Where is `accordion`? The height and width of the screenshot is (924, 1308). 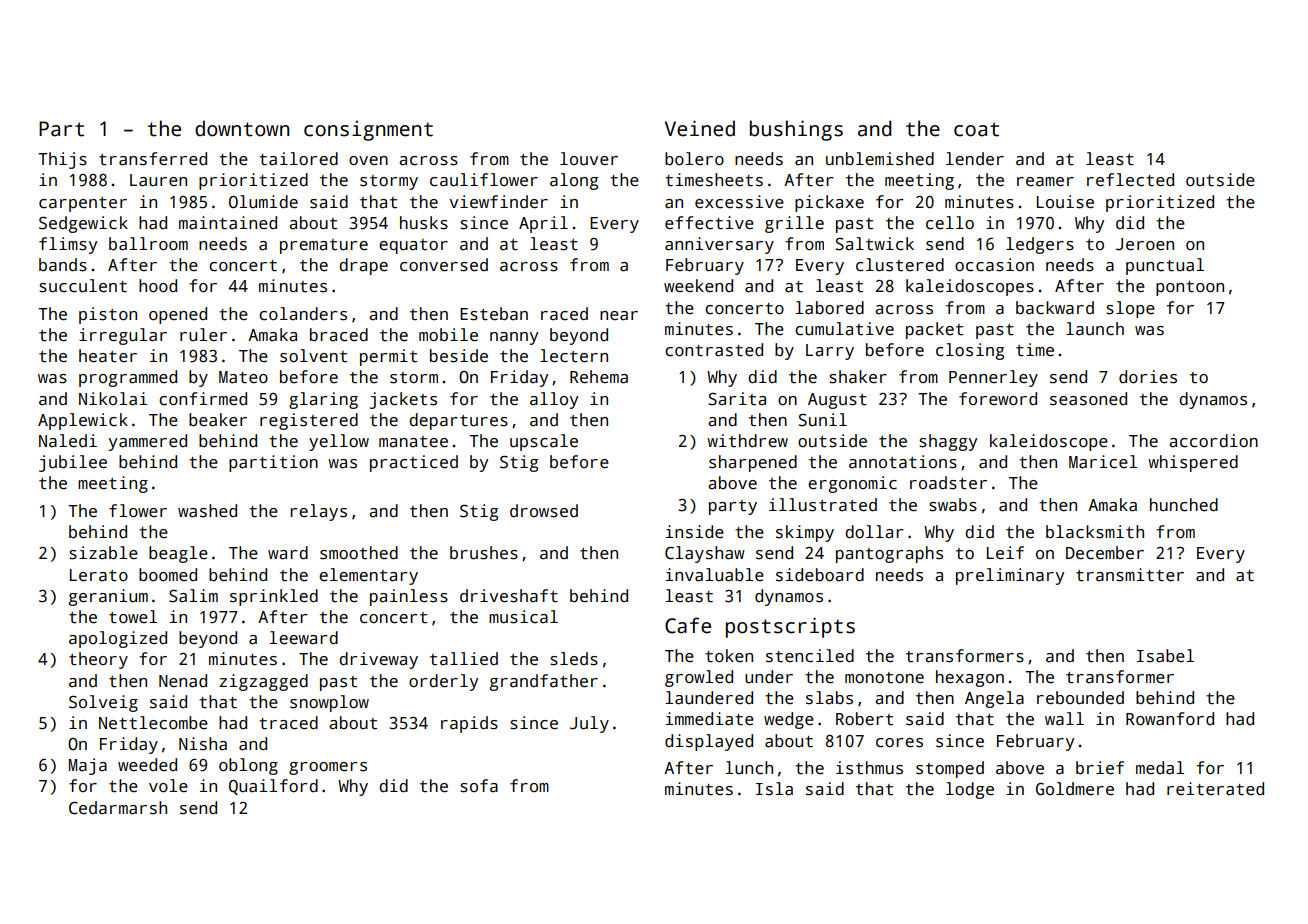 accordion is located at coordinates (1213, 441).
